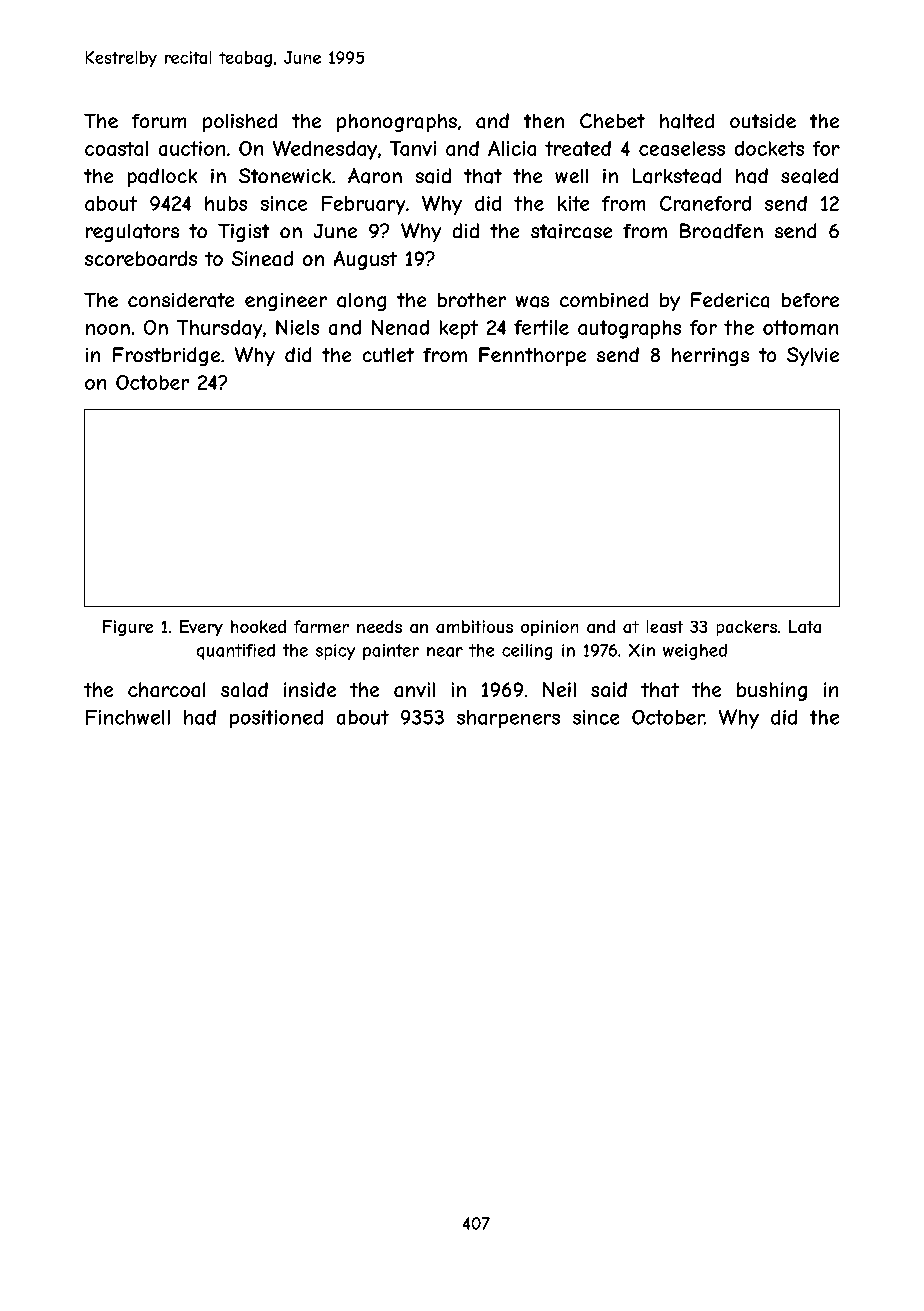 The height and width of the screenshot is (1311, 924). What do you see at coordinates (128, 628) in the screenshot?
I see `Figure` at bounding box center [128, 628].
